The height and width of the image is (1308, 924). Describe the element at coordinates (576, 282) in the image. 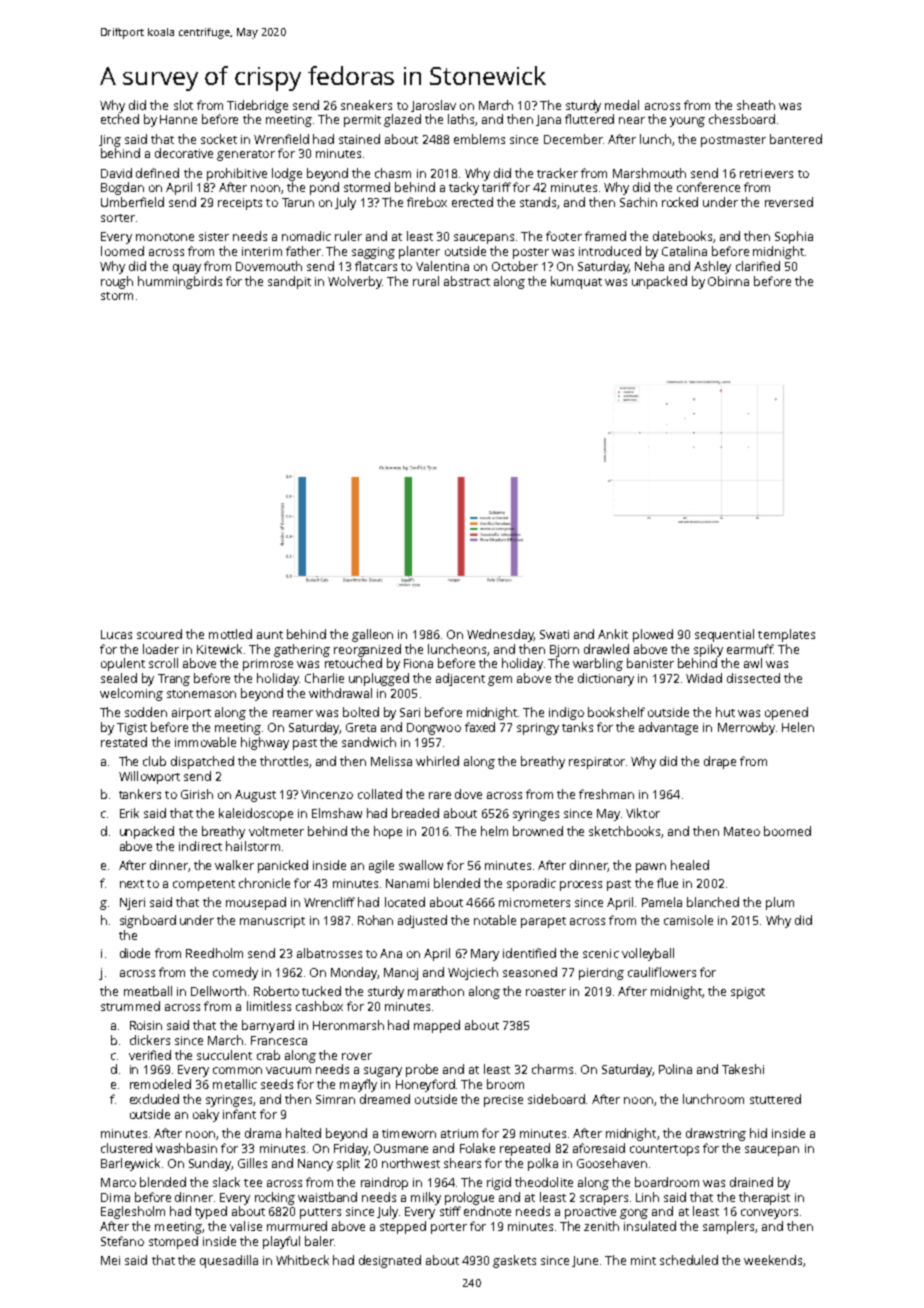

I see `kumquat` at that location.
